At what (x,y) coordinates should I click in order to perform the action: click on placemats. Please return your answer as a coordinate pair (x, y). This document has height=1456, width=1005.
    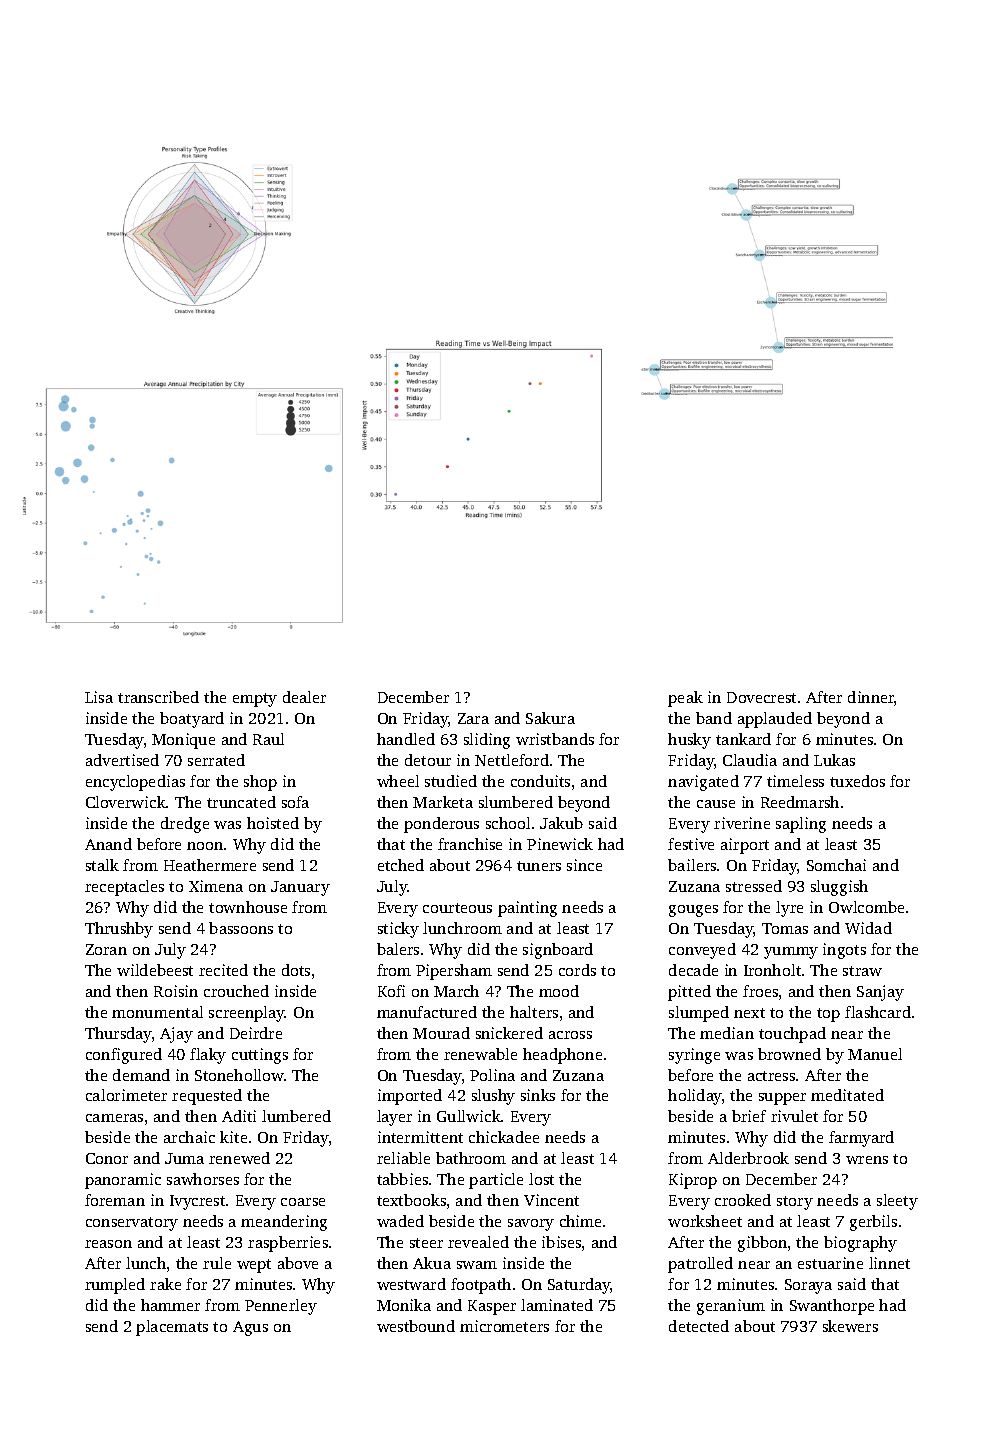
    Looking at the image, I should click on (172, 1328).
